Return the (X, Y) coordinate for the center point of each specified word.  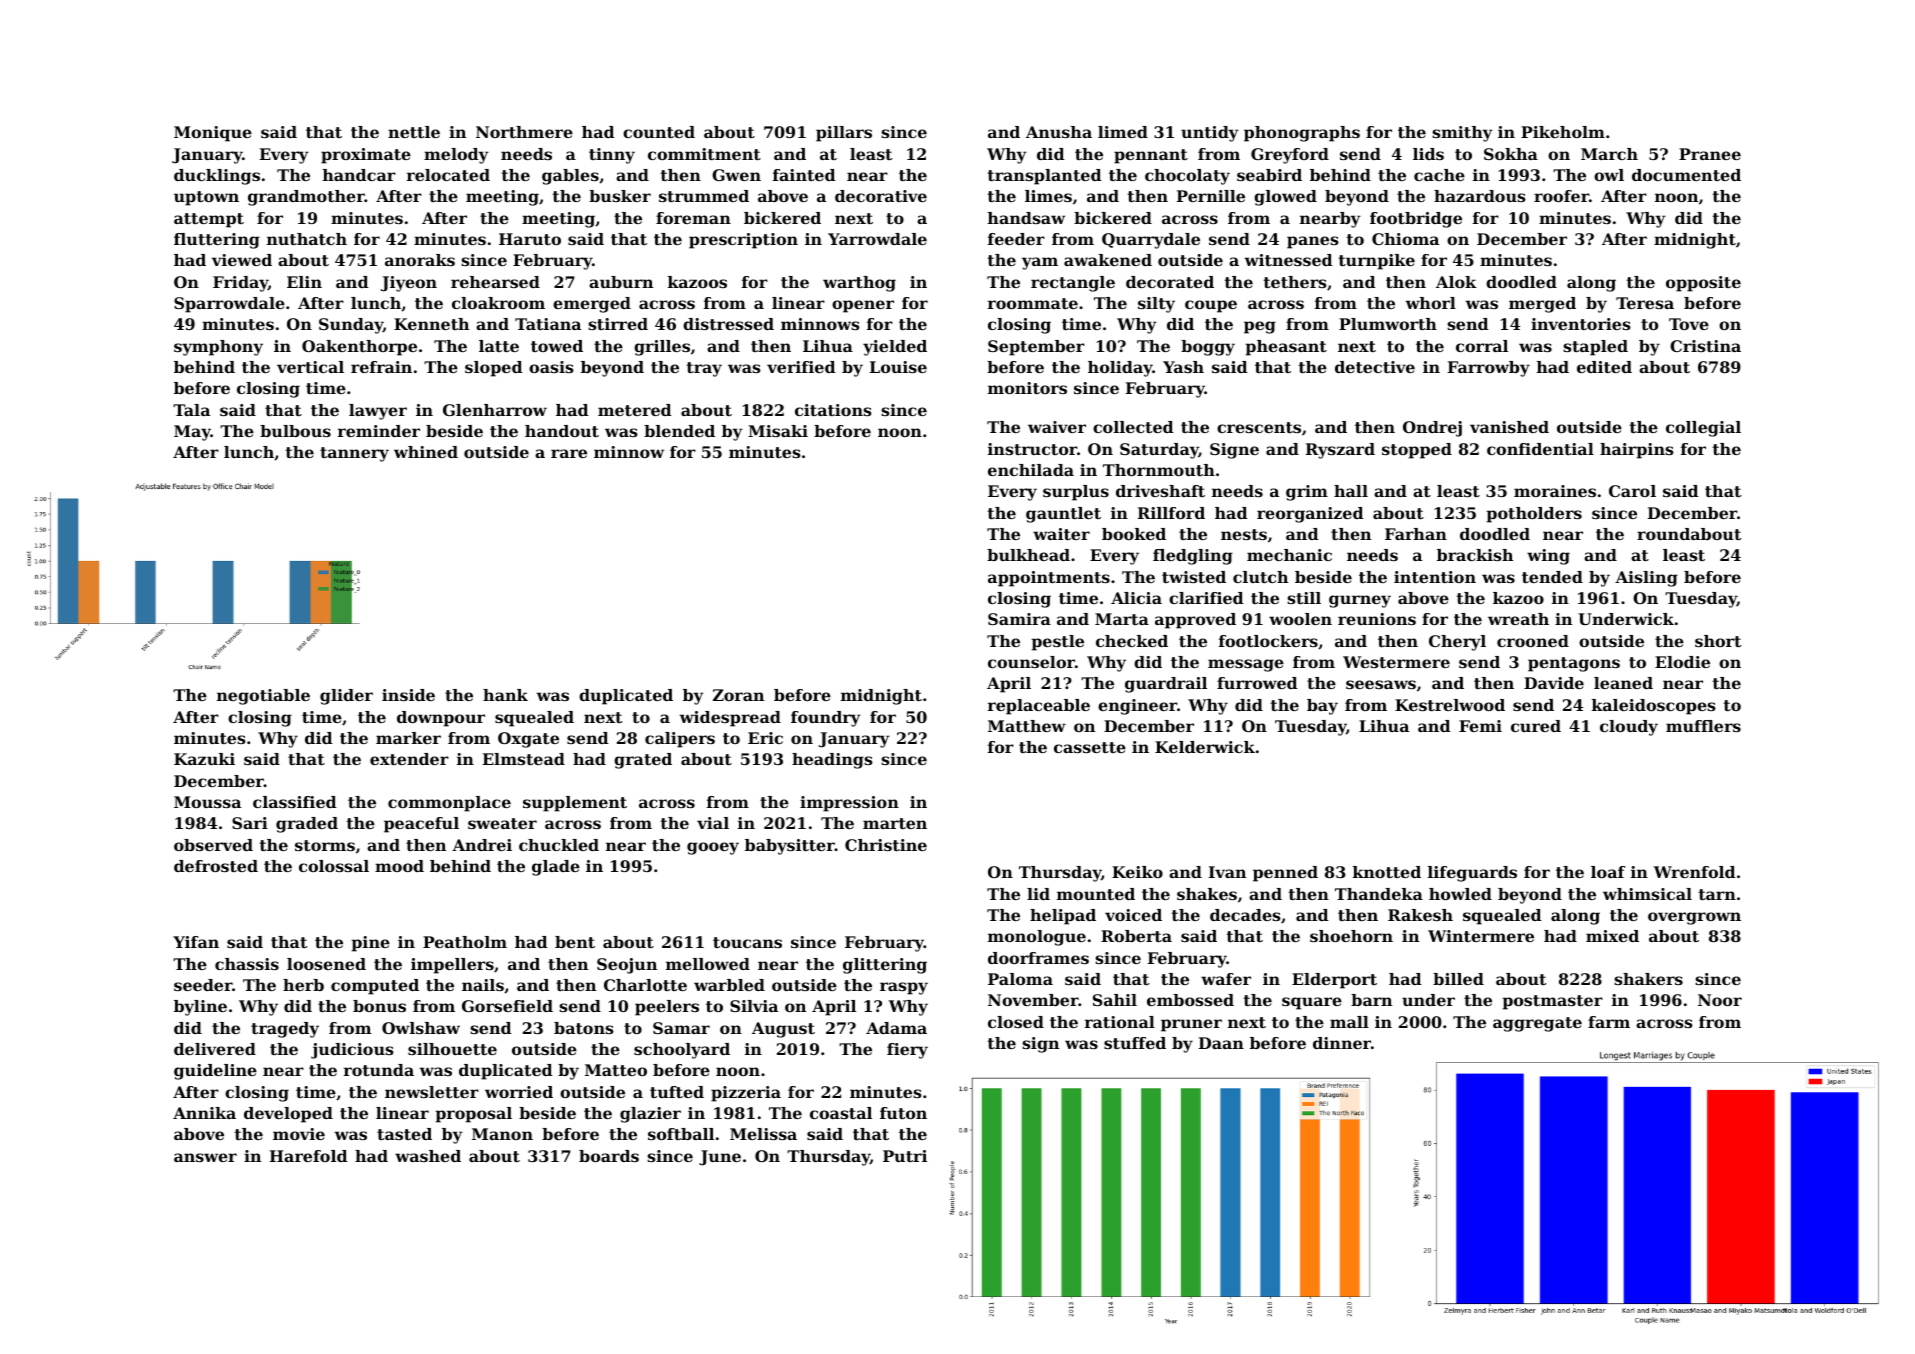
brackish (1475, 555)
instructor (1032, 449)
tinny (612, 156)
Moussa (207, 802)
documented (1686, 175)
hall (1351, 491)
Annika (204, 1113)
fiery (907, 1051)
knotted (1387, 872)
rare (569, 453)
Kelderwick (1205, 747)
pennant (1151, 156)
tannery (354, 454)
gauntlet (1063, 515)
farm (1609, 1022)
